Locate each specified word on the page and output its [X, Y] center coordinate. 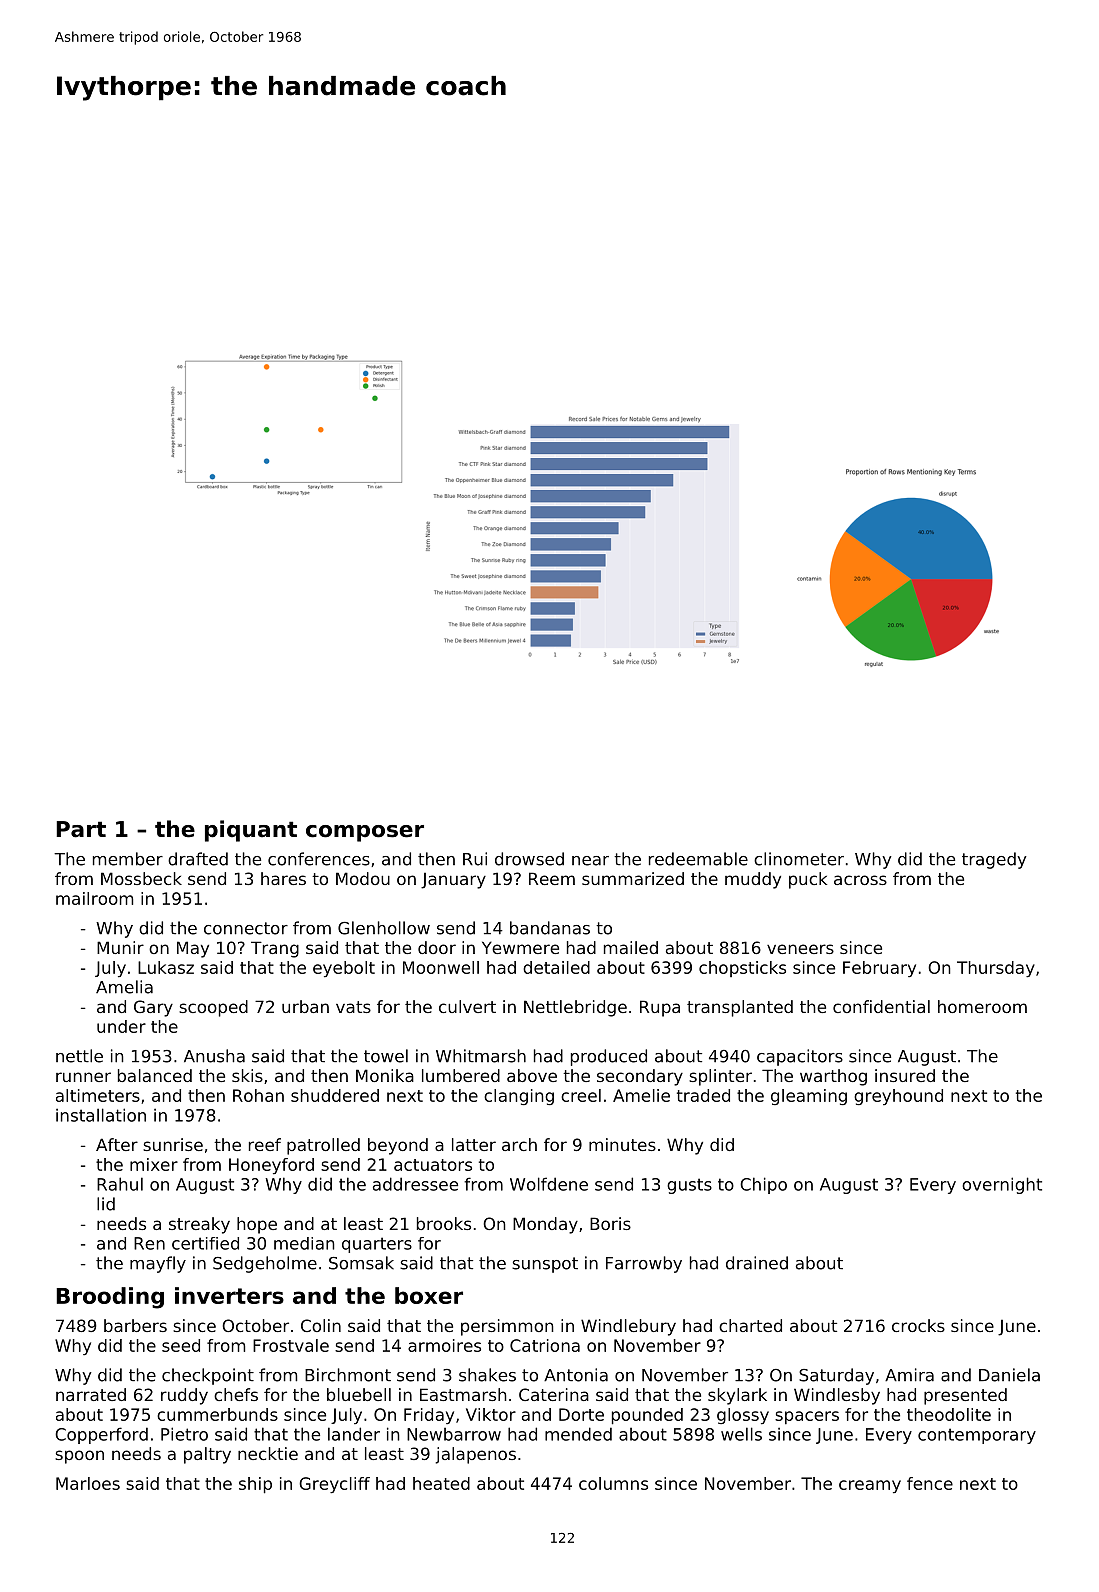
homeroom [982, 1006]
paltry [207, 1455]
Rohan [258, 1095]
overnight [1002, 1185]
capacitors [800, 1057]
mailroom [94, 898]
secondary [640, 1077]
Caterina [554, 1394]
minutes [622, 1144]
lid [106, 1204]
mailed [631, 947]
